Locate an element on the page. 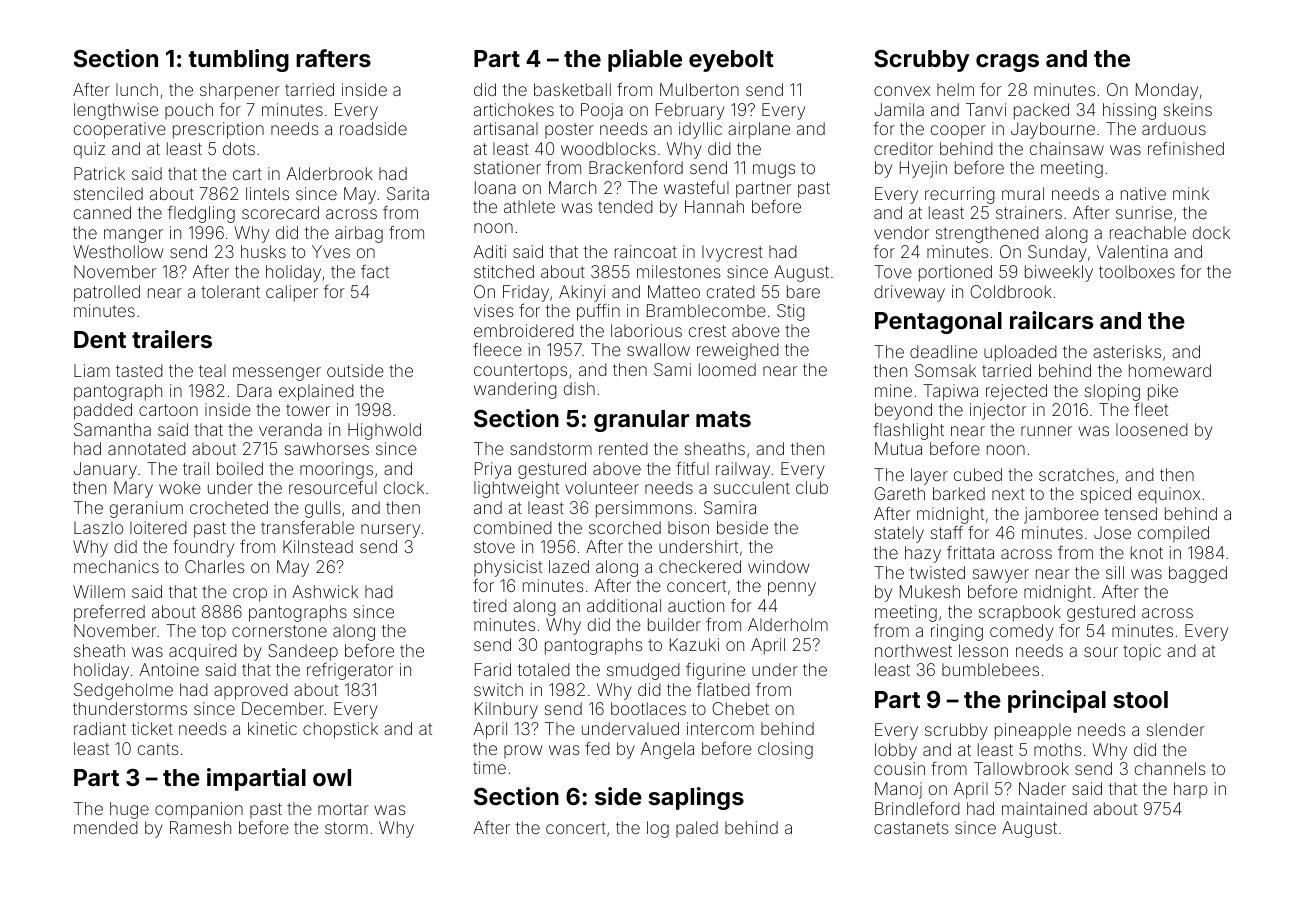  intercom is located at coordinates (720, 728).
